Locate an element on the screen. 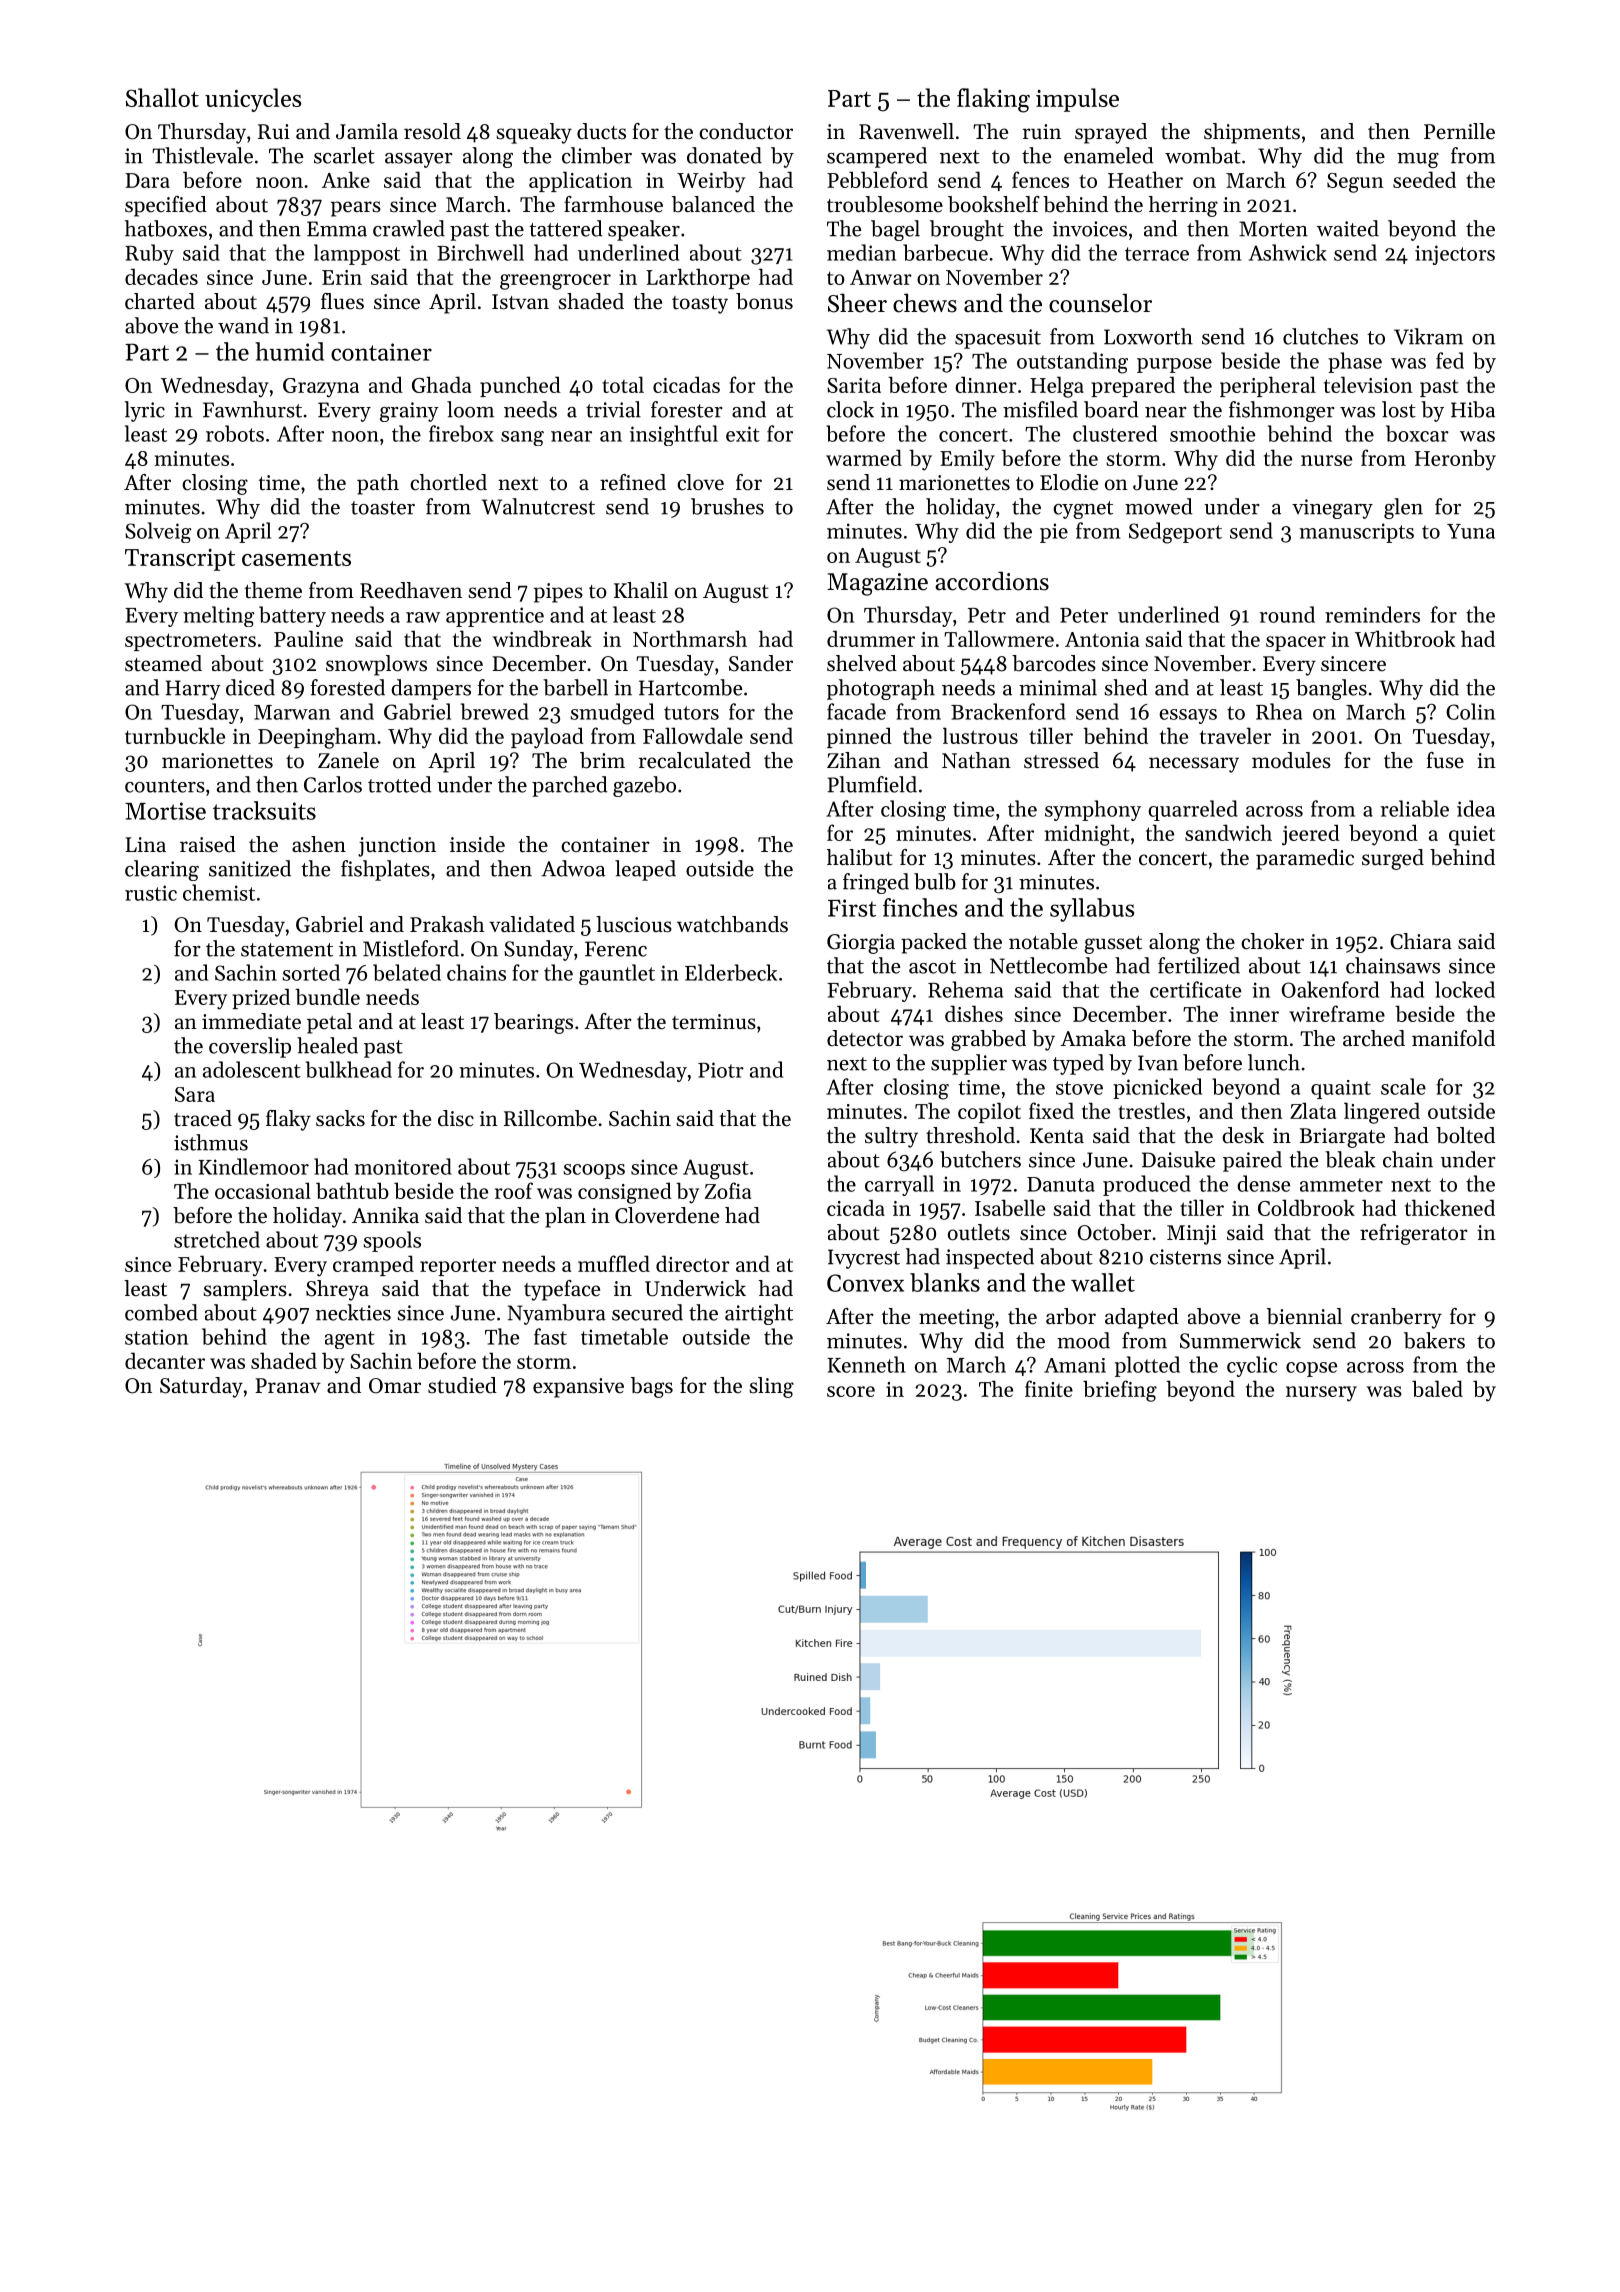 The height and width of the screenshot is (2292, 1620). fertilized is located at coordinates (1199, 965).
